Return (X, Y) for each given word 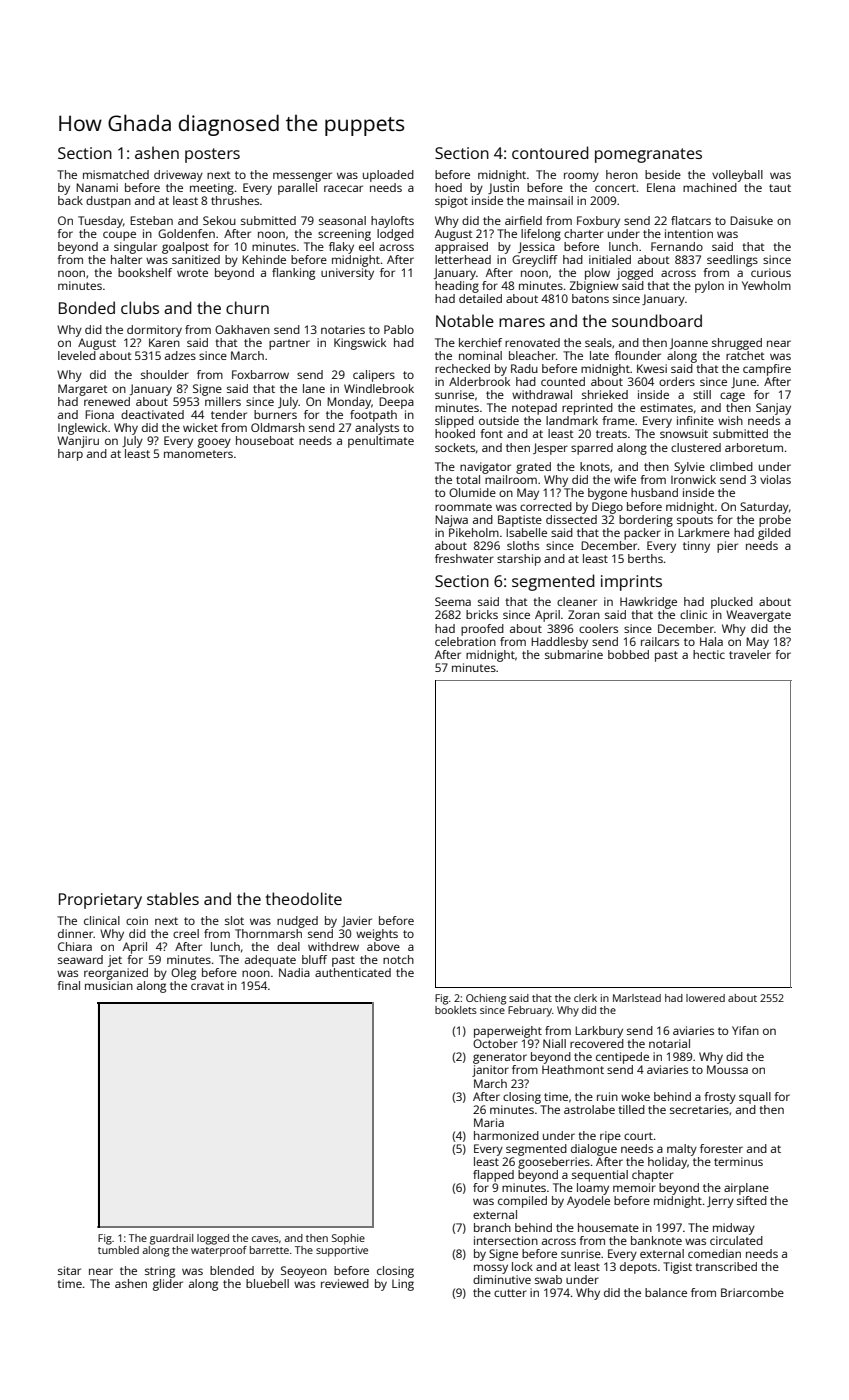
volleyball (737, 176)
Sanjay (773, 409)
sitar (69, 1270)
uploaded (388, 176)
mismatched (116, 174)
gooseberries (554, 1163)
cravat (207, 986)
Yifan (745, 1030)
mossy (491, 1269)
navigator (485, 468)
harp (70, 455)
